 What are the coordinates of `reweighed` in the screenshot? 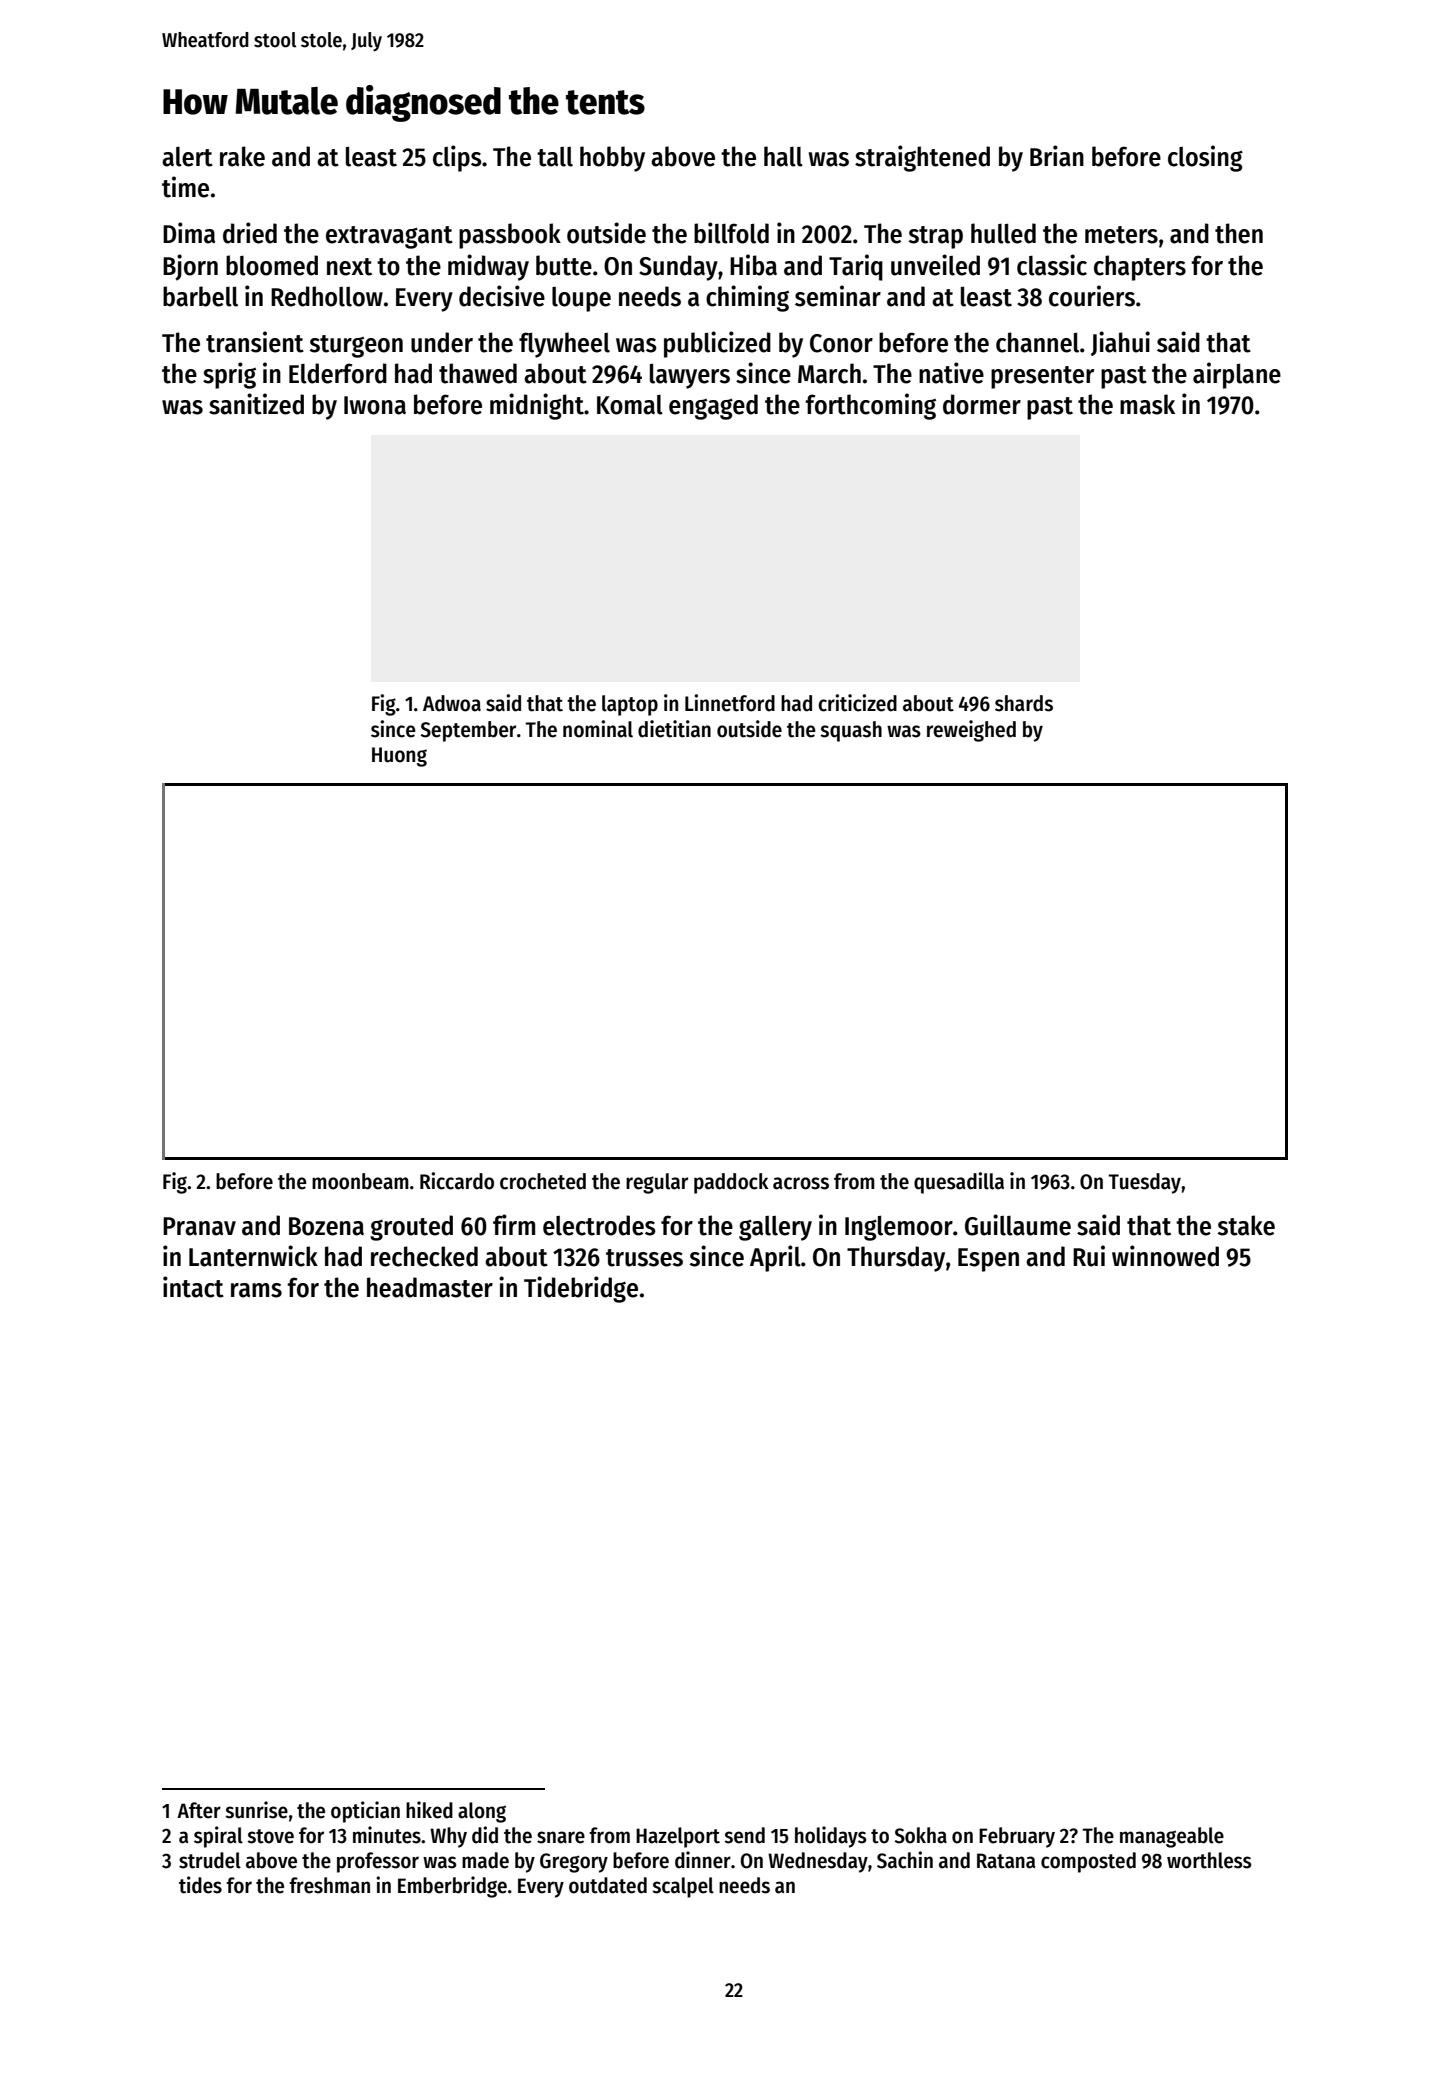 It's located at (971, 731).
